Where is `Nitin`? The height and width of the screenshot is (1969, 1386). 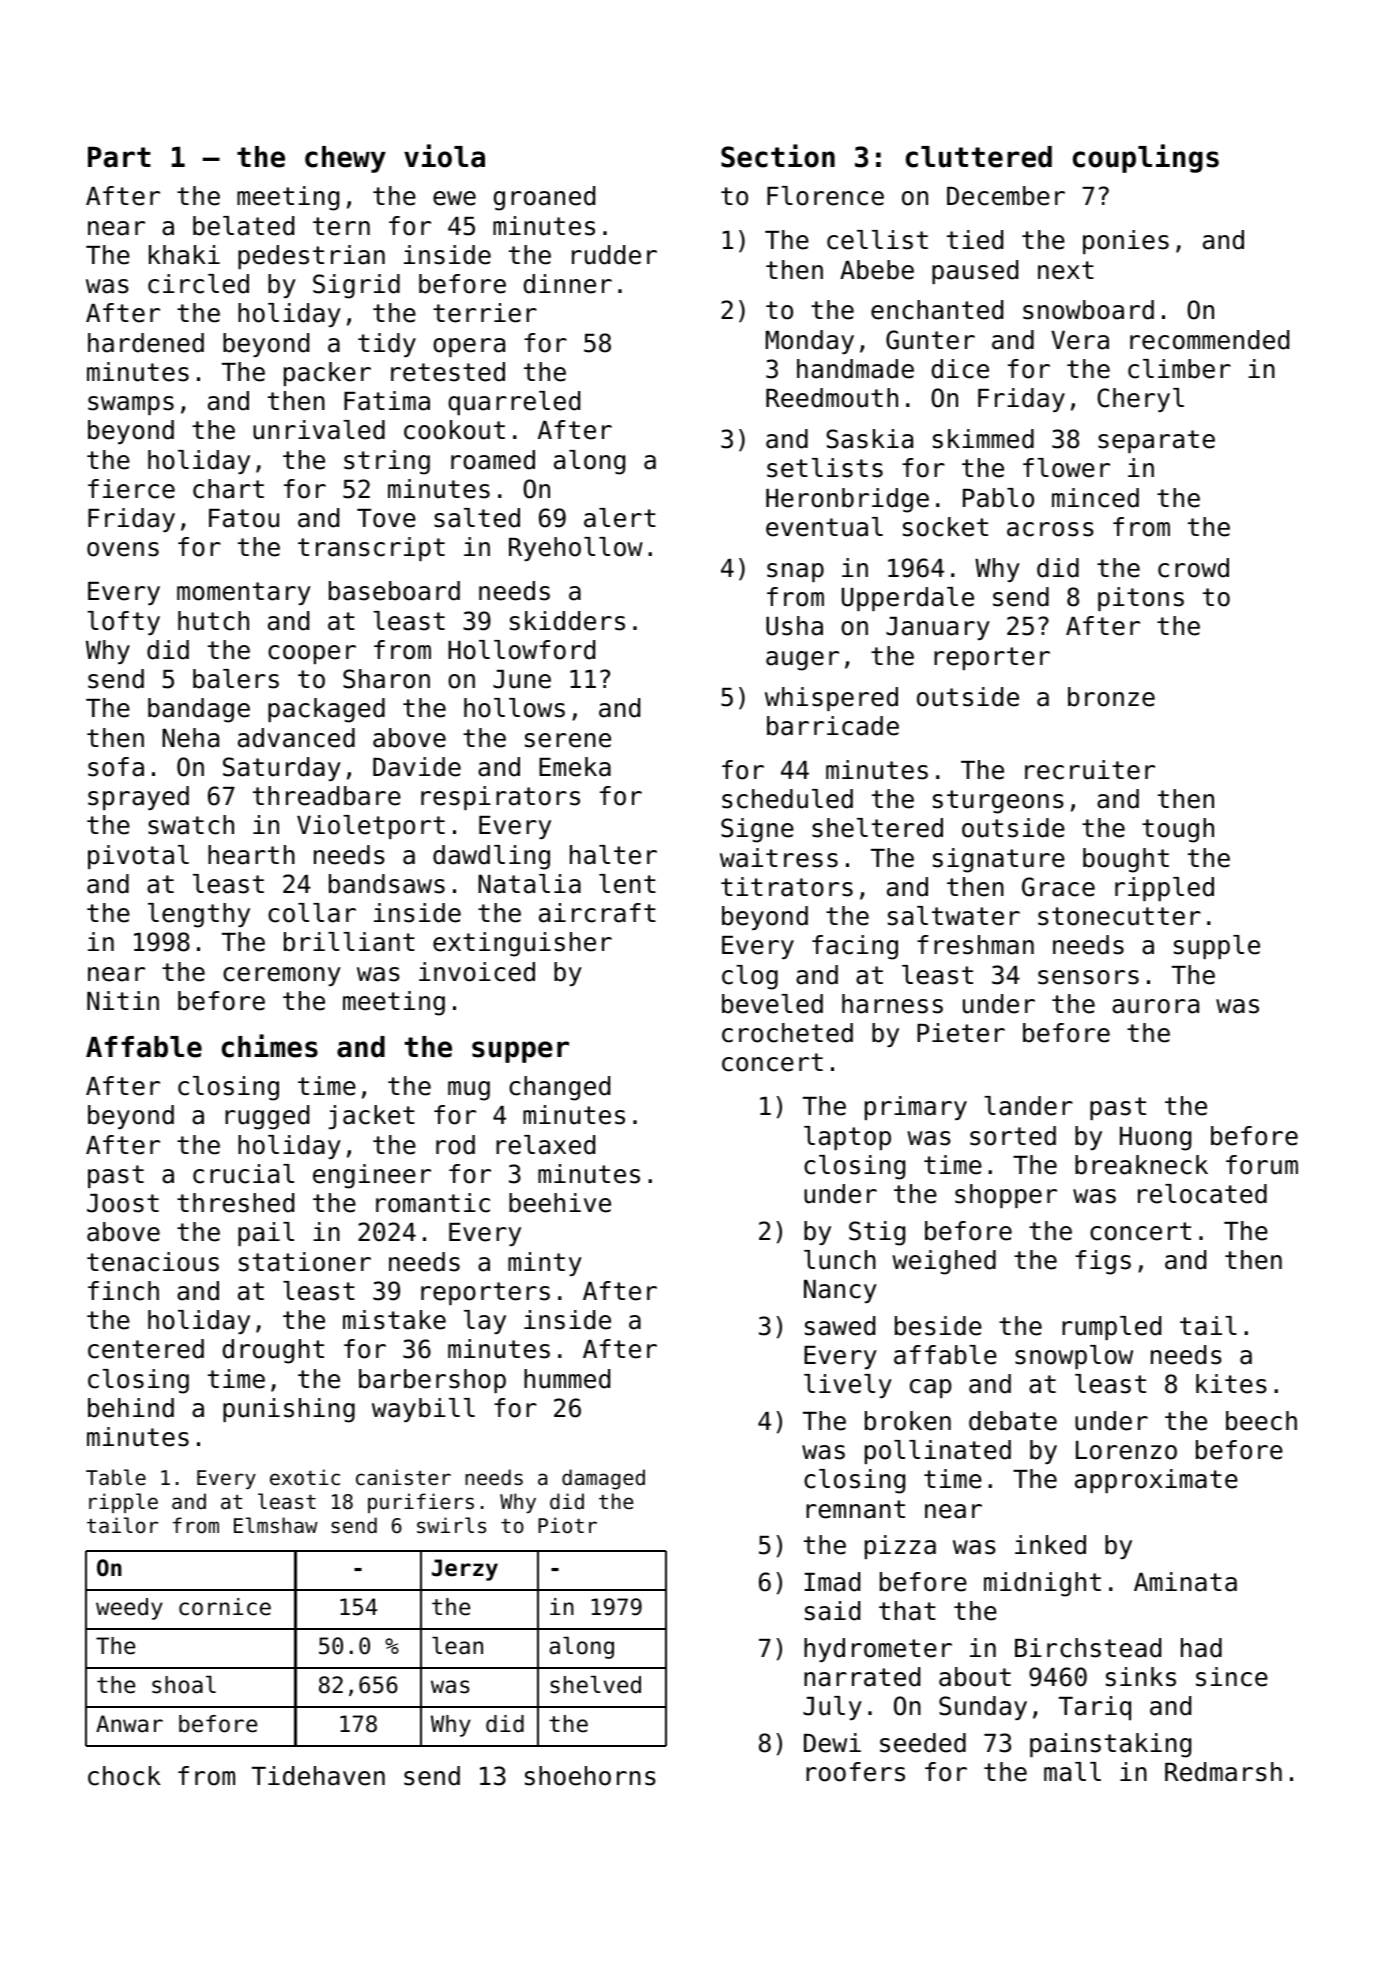
Nitin is located at coordinates (123, 1000).
